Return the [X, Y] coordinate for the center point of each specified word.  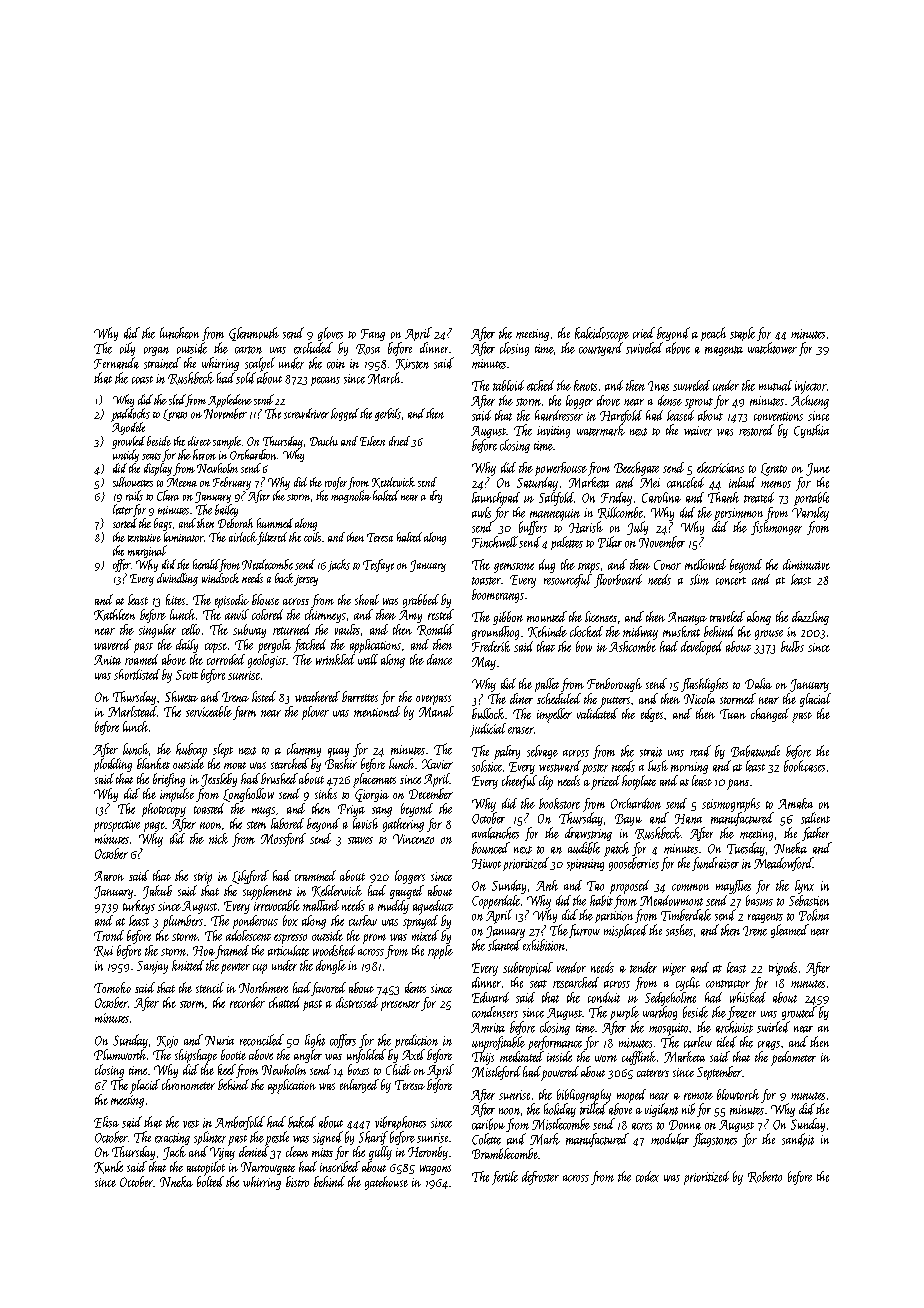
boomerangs [498, 596]
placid [145, 1086]
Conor [667, 565]
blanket [153, 763]
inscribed [340, 1166]
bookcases [804, 766]
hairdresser [559, 415]
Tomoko [112, 987]
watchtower [772, 348]
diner [521, 698]
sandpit [798, 1140]
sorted [125, 523]
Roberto [765, 1177]
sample [227, 442]
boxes [358, 1069]
